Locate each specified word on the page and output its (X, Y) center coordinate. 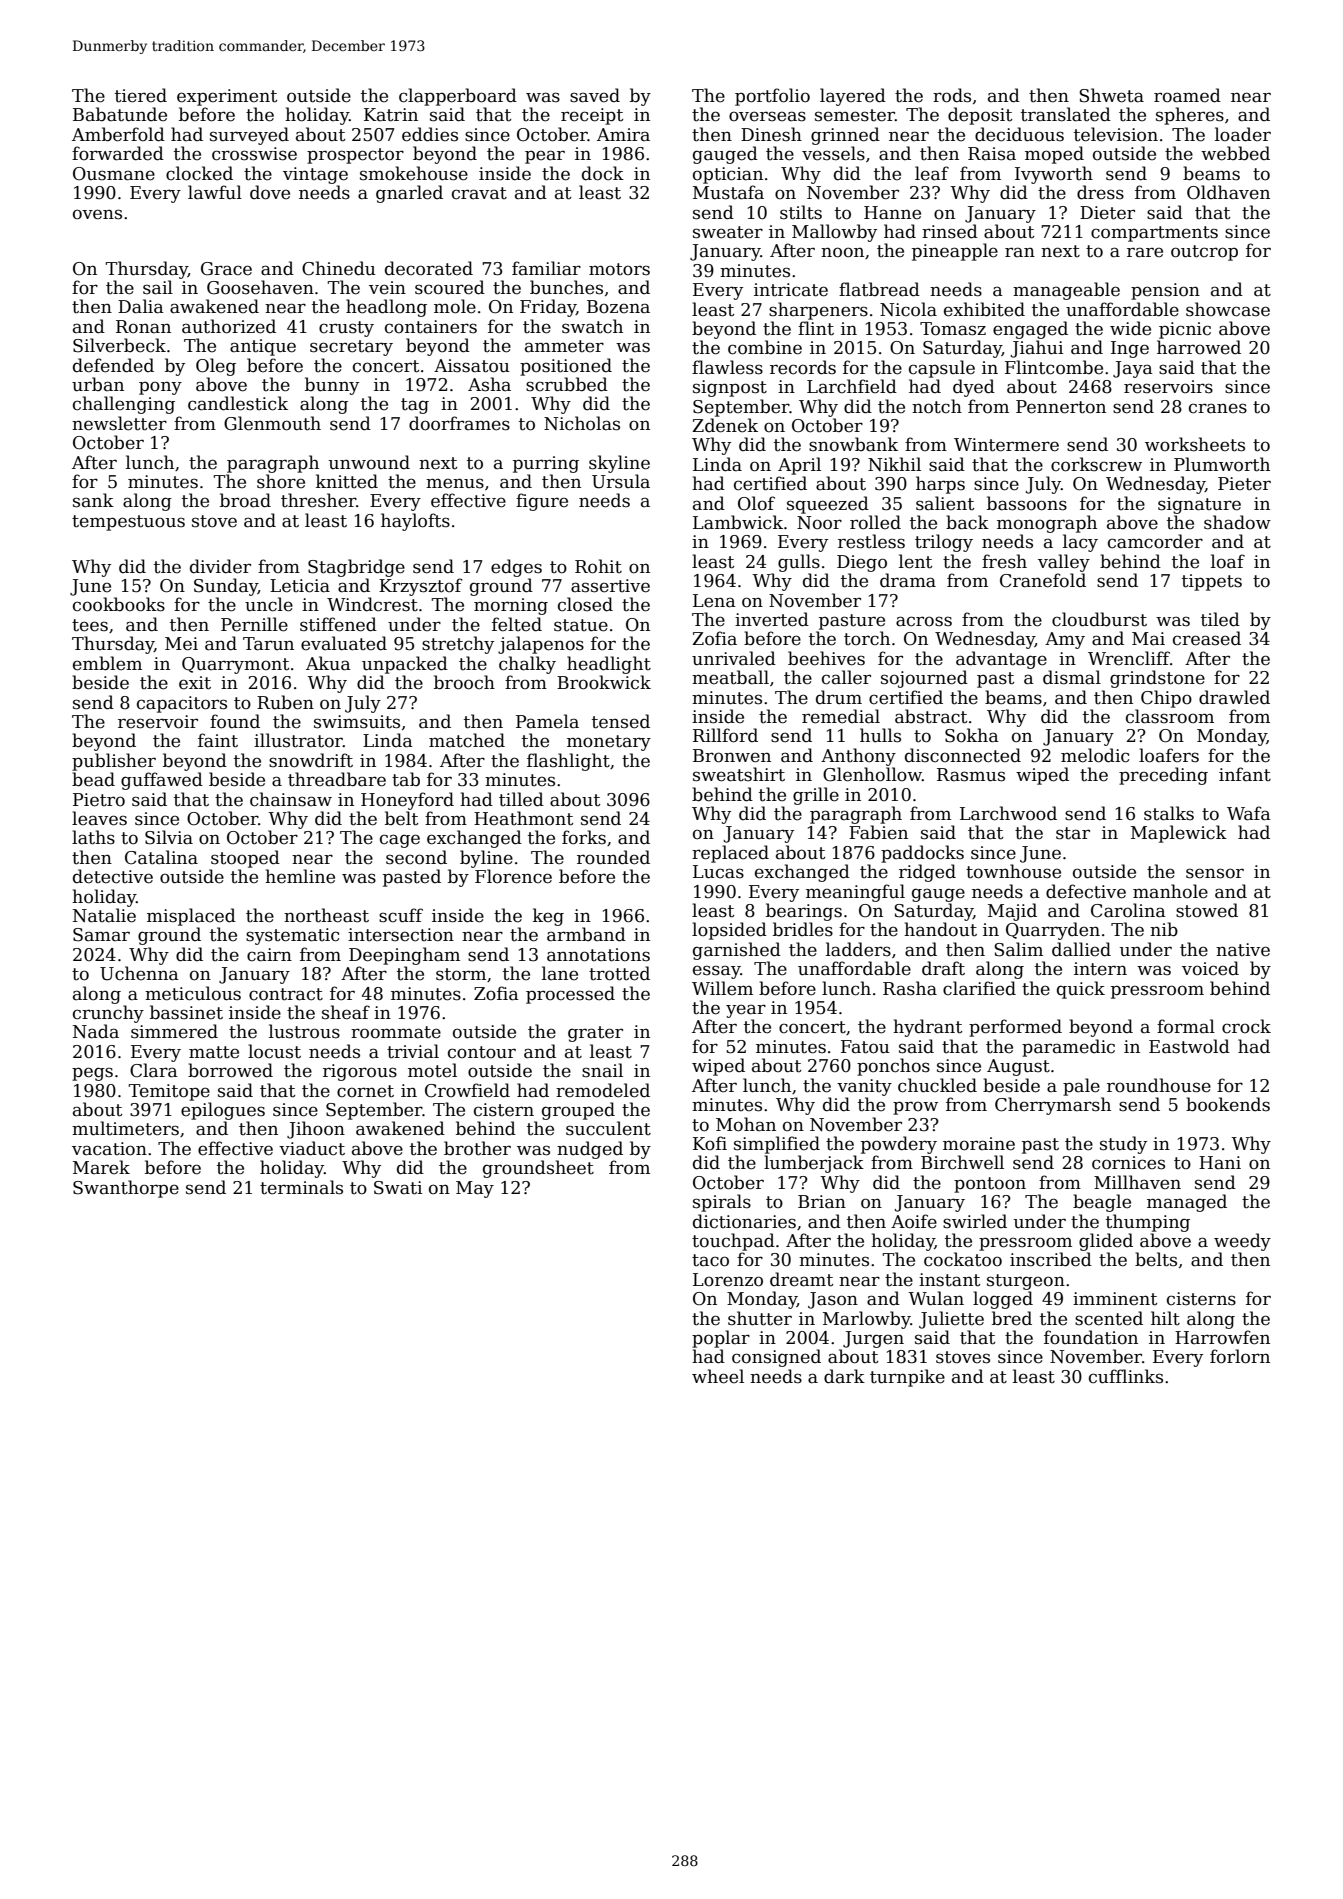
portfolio (772, 97)
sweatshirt (739, 774)
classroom (1170, 716)
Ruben (285, 702)
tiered (141, 95)
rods (952, 95)
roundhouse (1159, 1085)
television (1116, 134)
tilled (521, 799)
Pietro (99, 800)
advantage (1001, 660)
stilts (801, 212)
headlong (386, 308)
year (746, 1011)
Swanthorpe (126, 1189)
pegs (92, 1074)
